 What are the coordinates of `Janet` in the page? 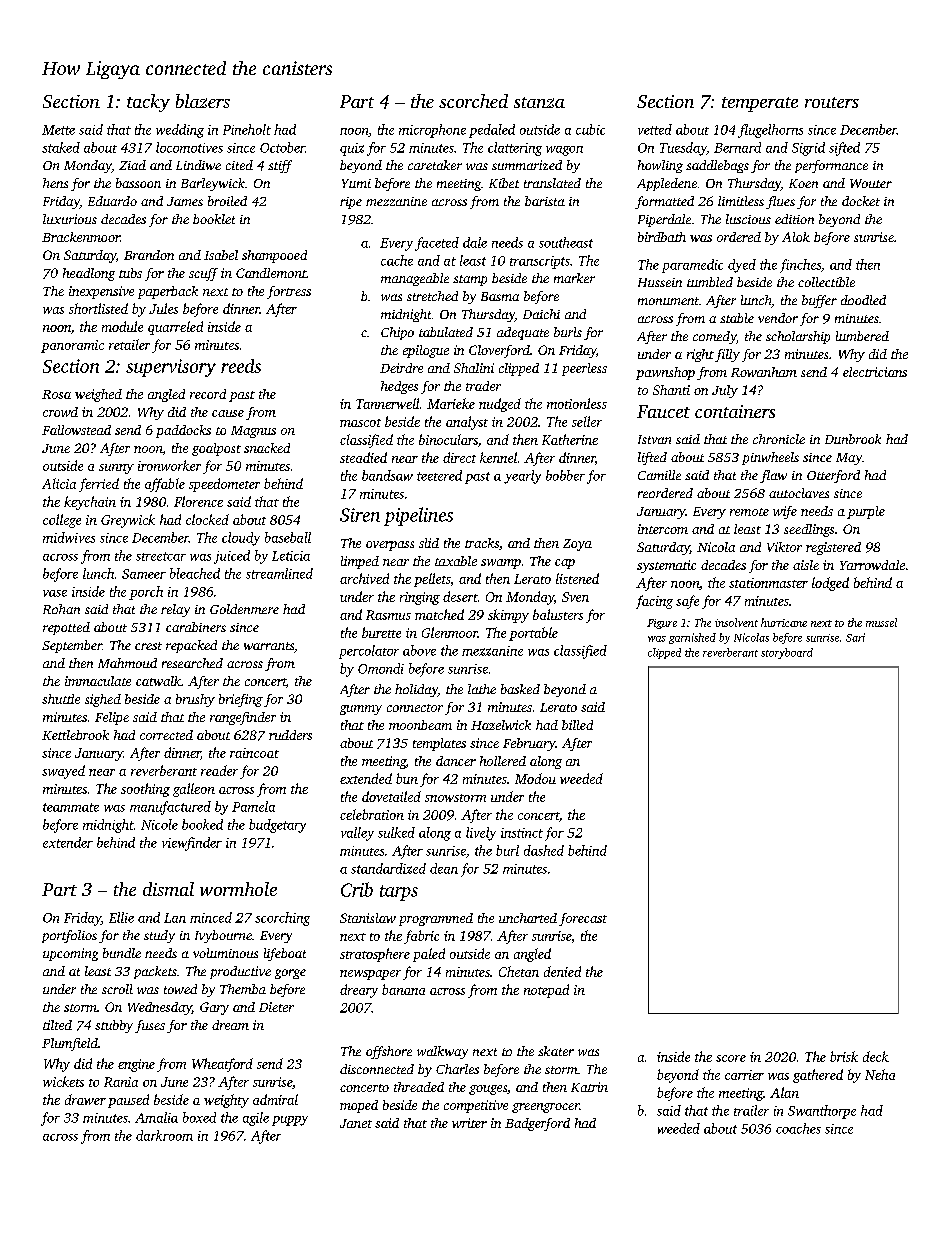 It's located at (356, 1123).
